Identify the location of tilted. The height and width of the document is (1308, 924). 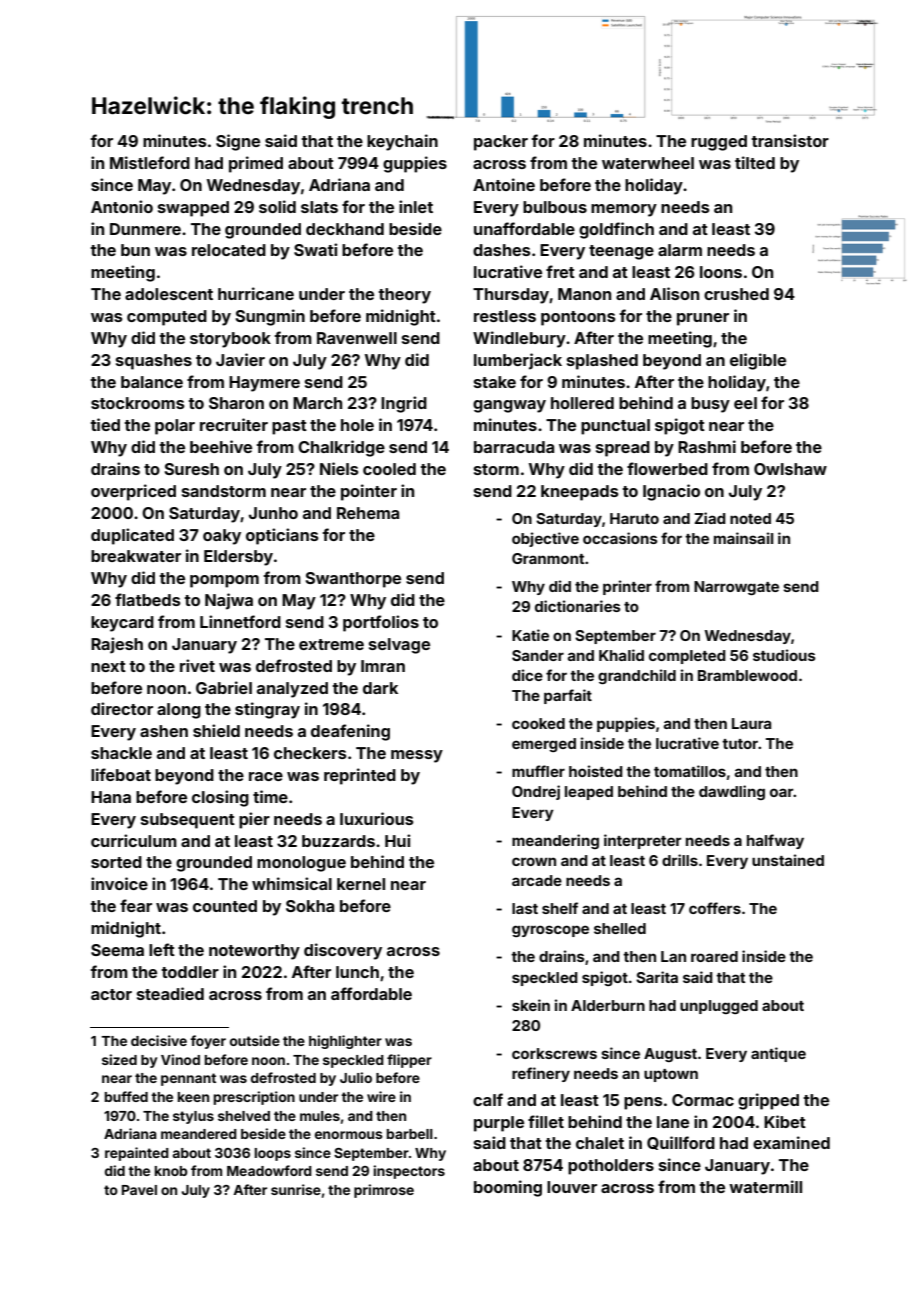
(755, 162).
